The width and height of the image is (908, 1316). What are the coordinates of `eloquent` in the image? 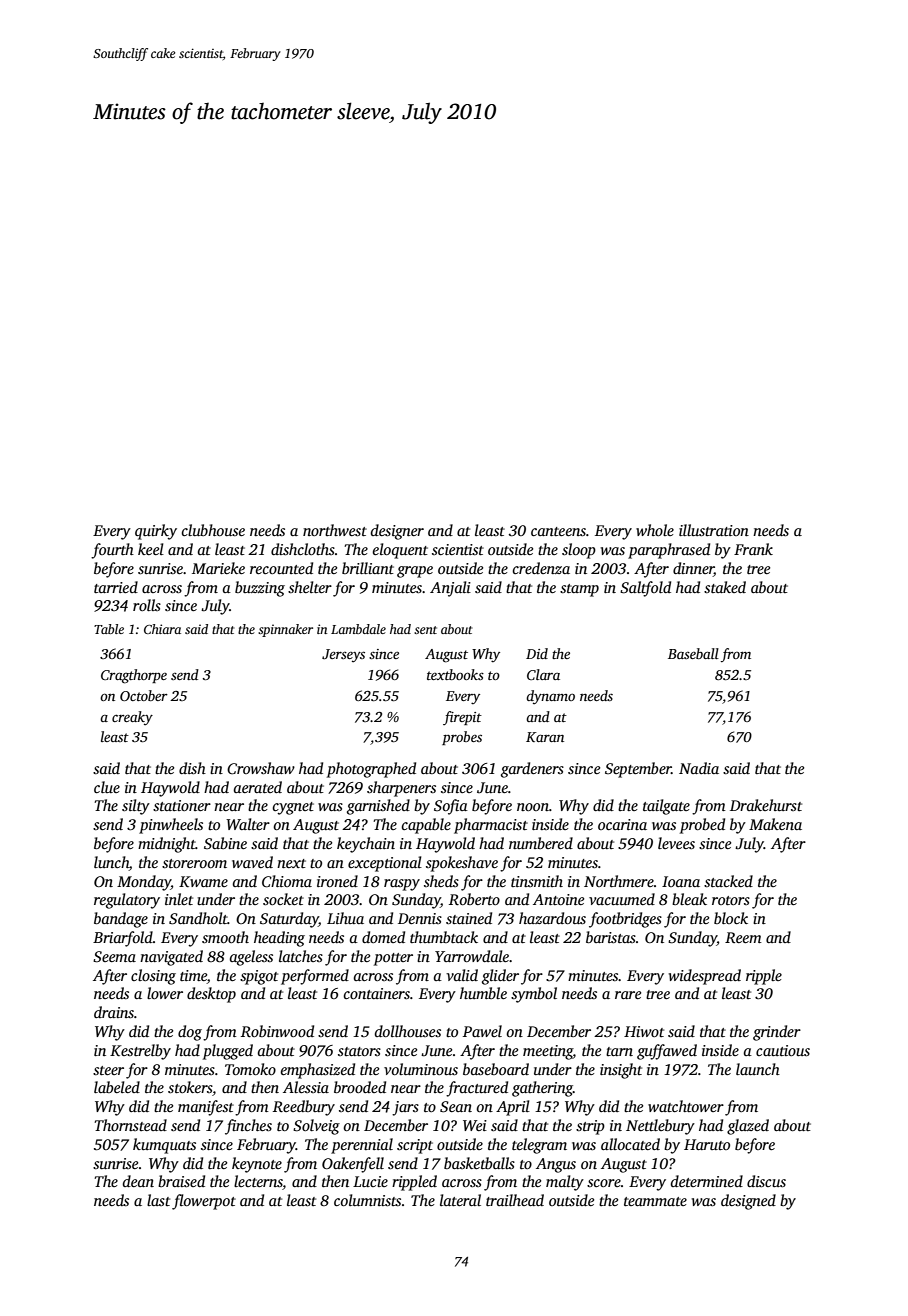 It's located at (400, 551).
